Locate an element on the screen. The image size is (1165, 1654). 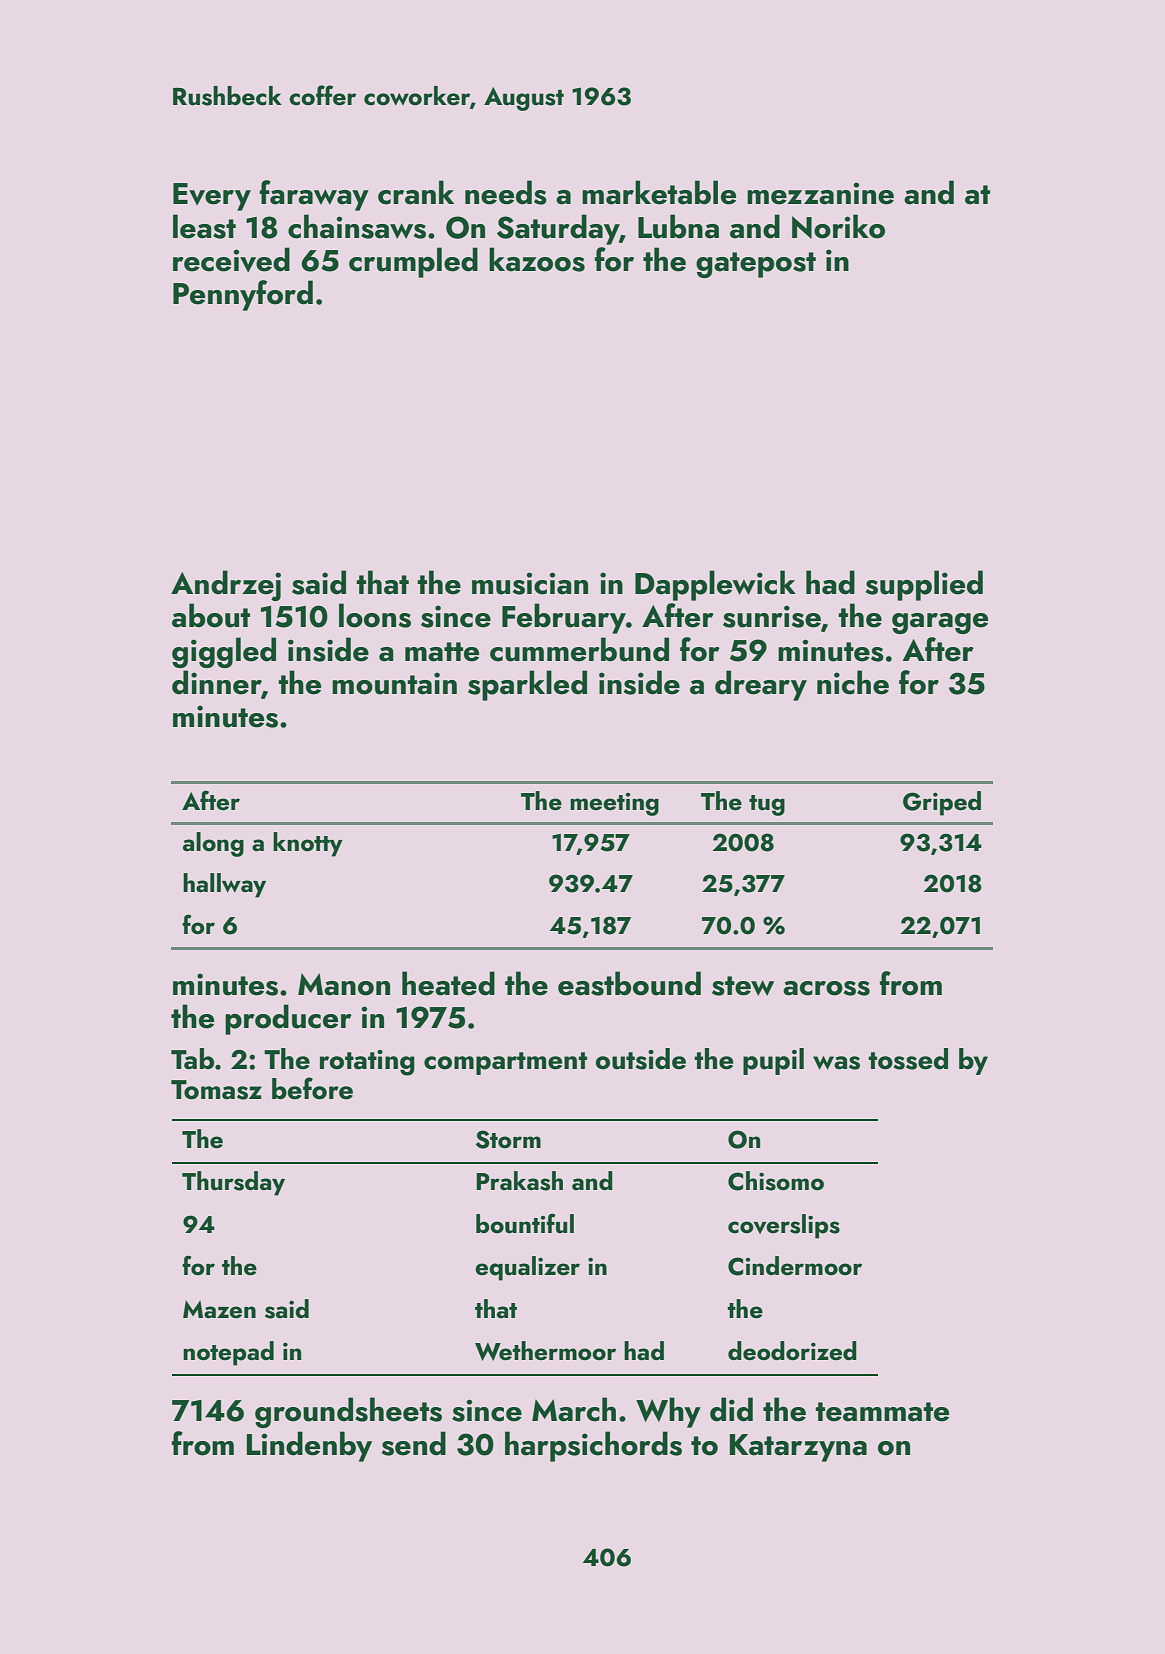
mountain is located at coordinates (394, 683).
